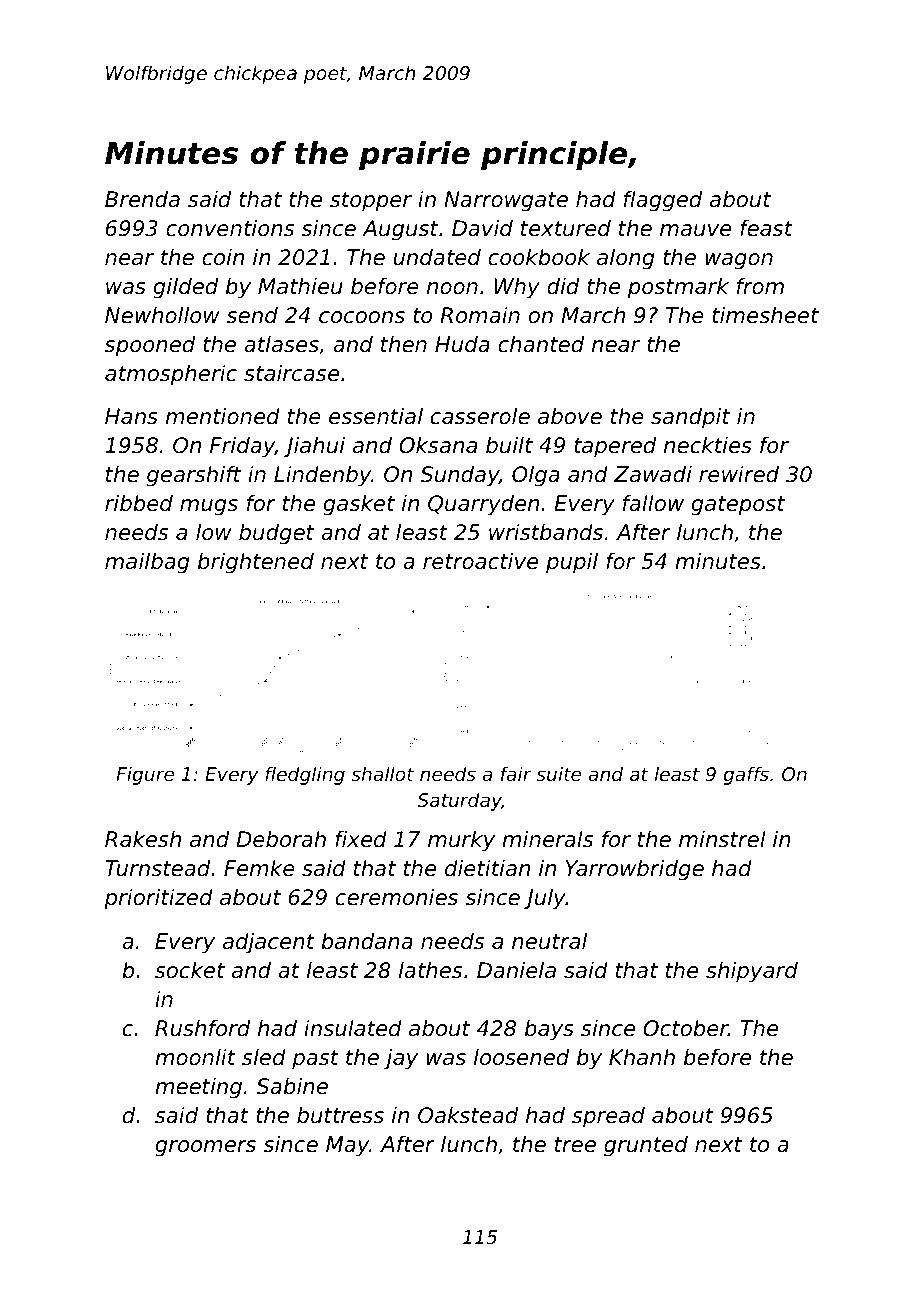  Describe the element at coordinates (739, 261) in the page. I see `wagon` at that location.
